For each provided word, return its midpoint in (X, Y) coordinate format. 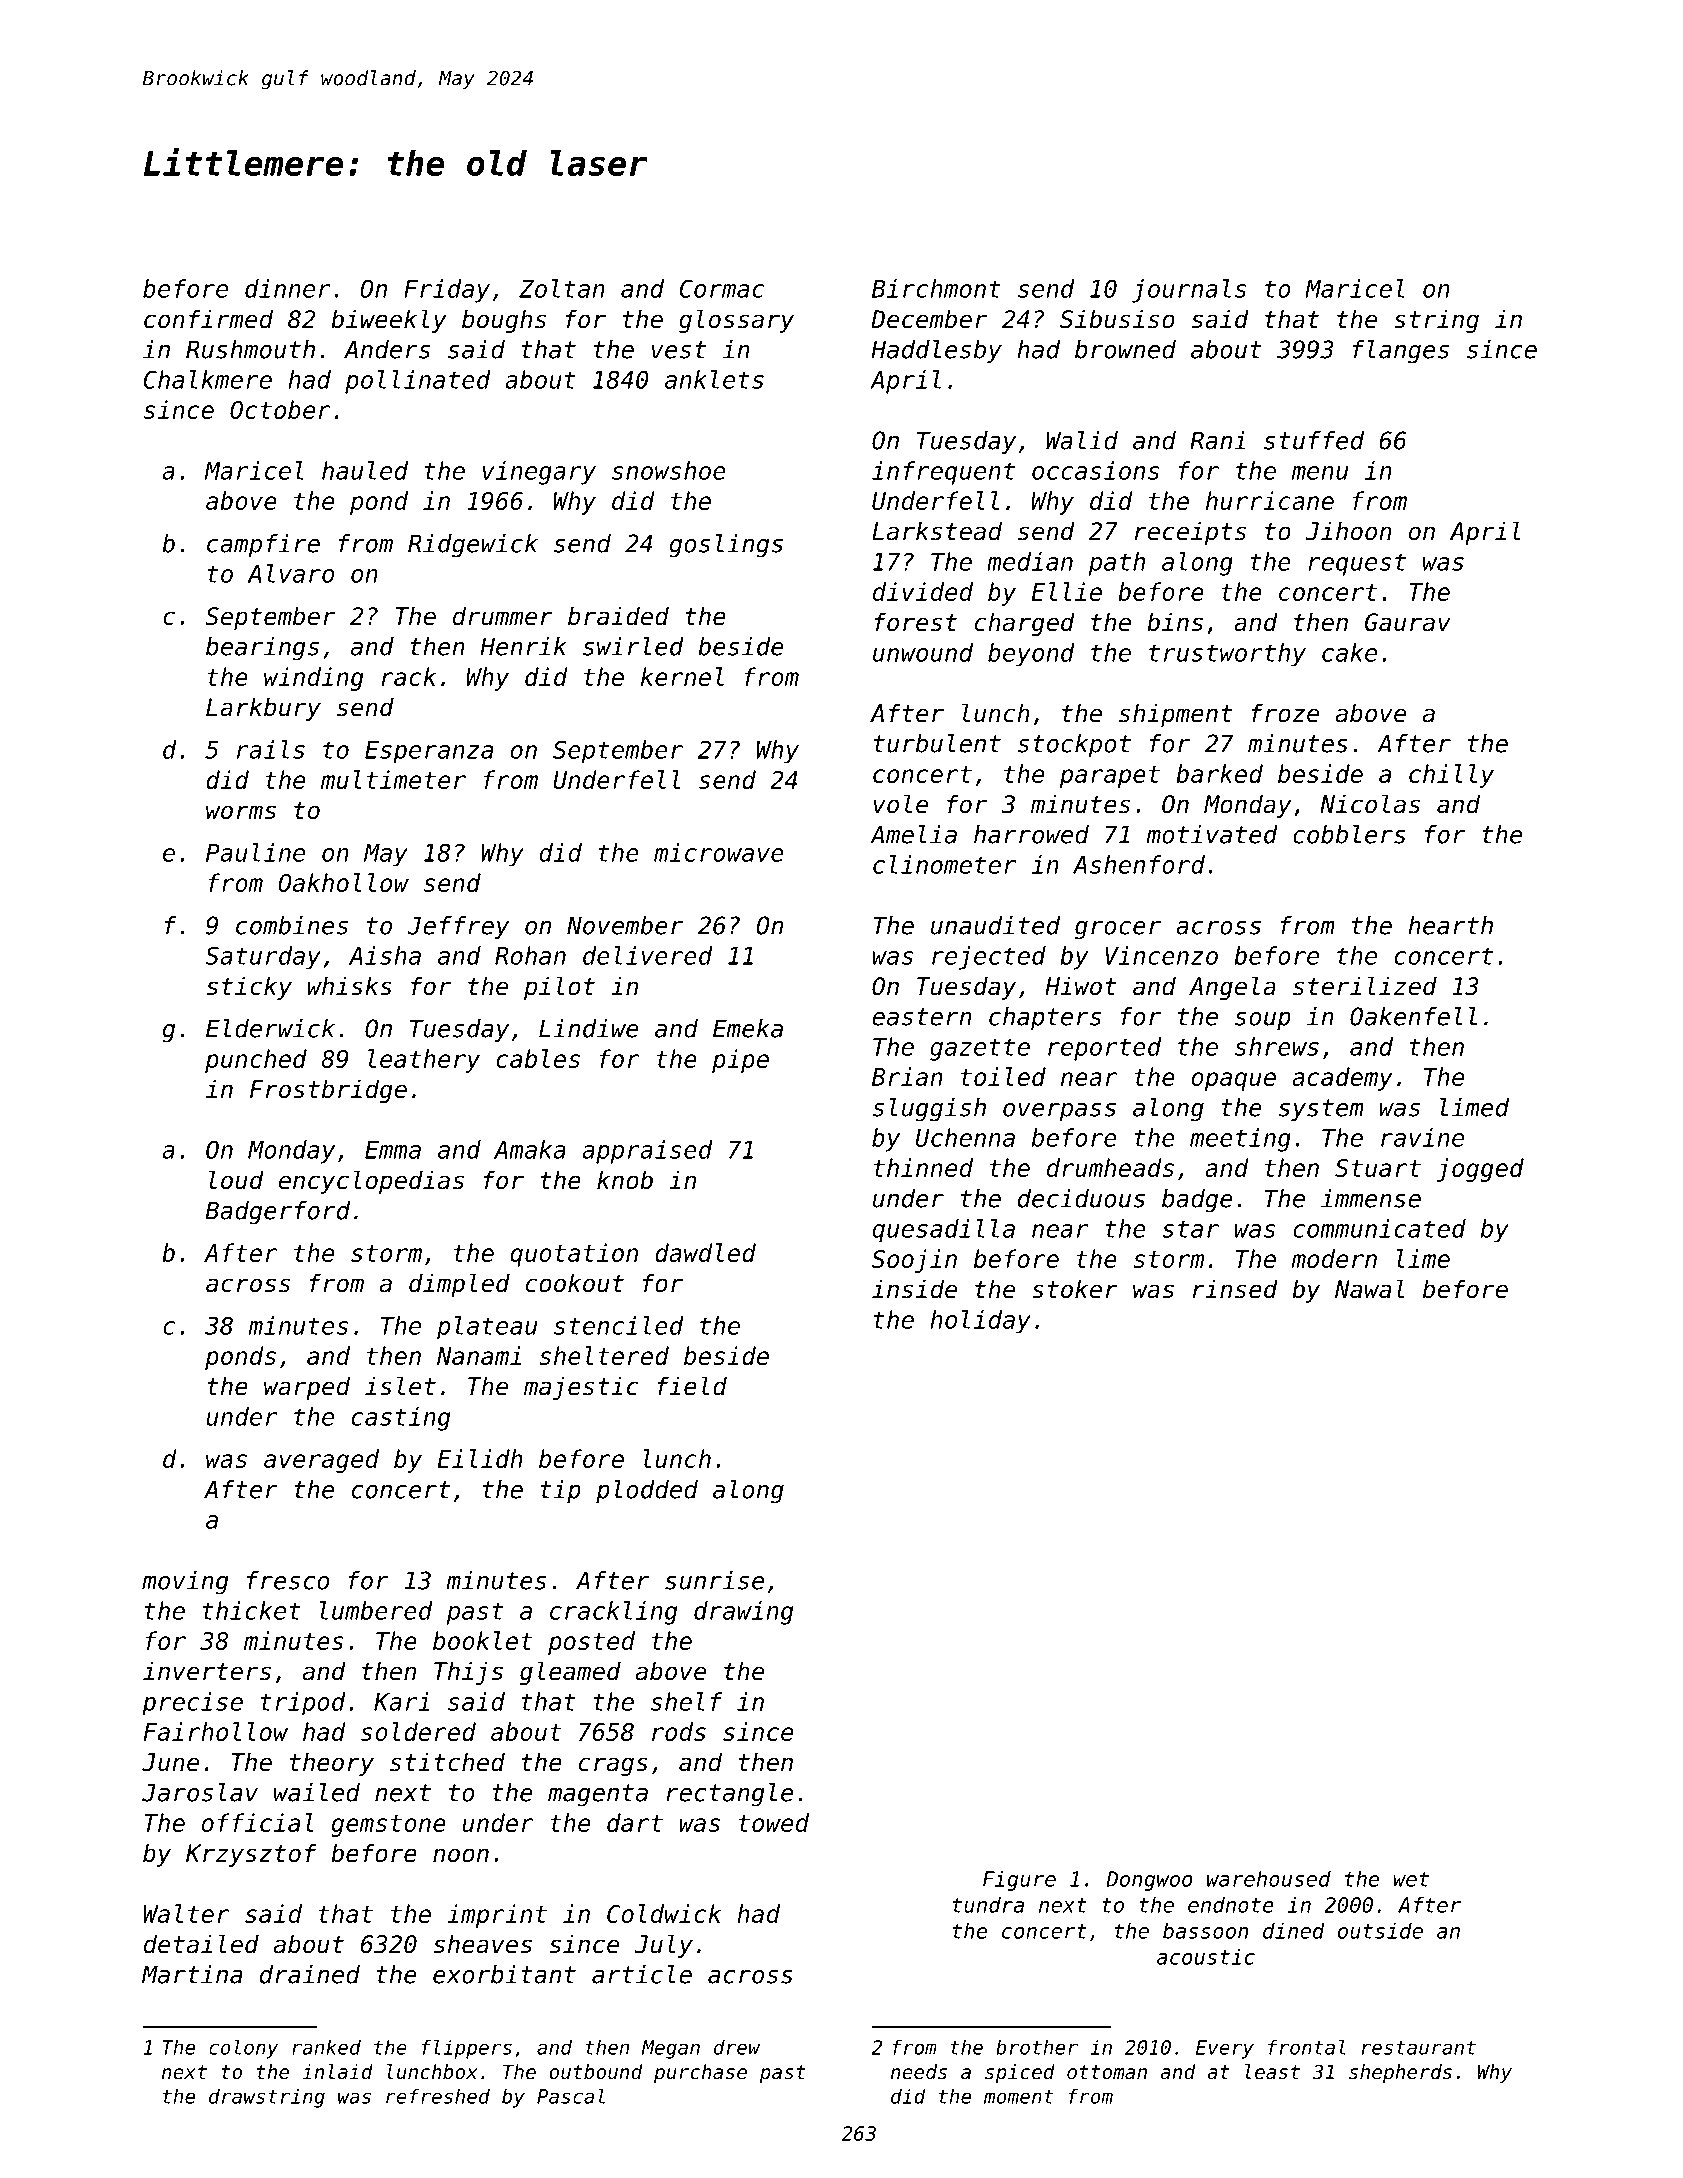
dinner (288, 288)
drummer (503, 616)
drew (737, 2047)
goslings (726, 546)
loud (236, 1180)
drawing (743, 1613)
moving (185, 1583)
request (1357, 564)
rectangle (729, 1795)
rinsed (1235, 1289)
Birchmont (936, 288)
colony (243, 2049)
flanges (1401, 352)
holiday (980, 1322)
